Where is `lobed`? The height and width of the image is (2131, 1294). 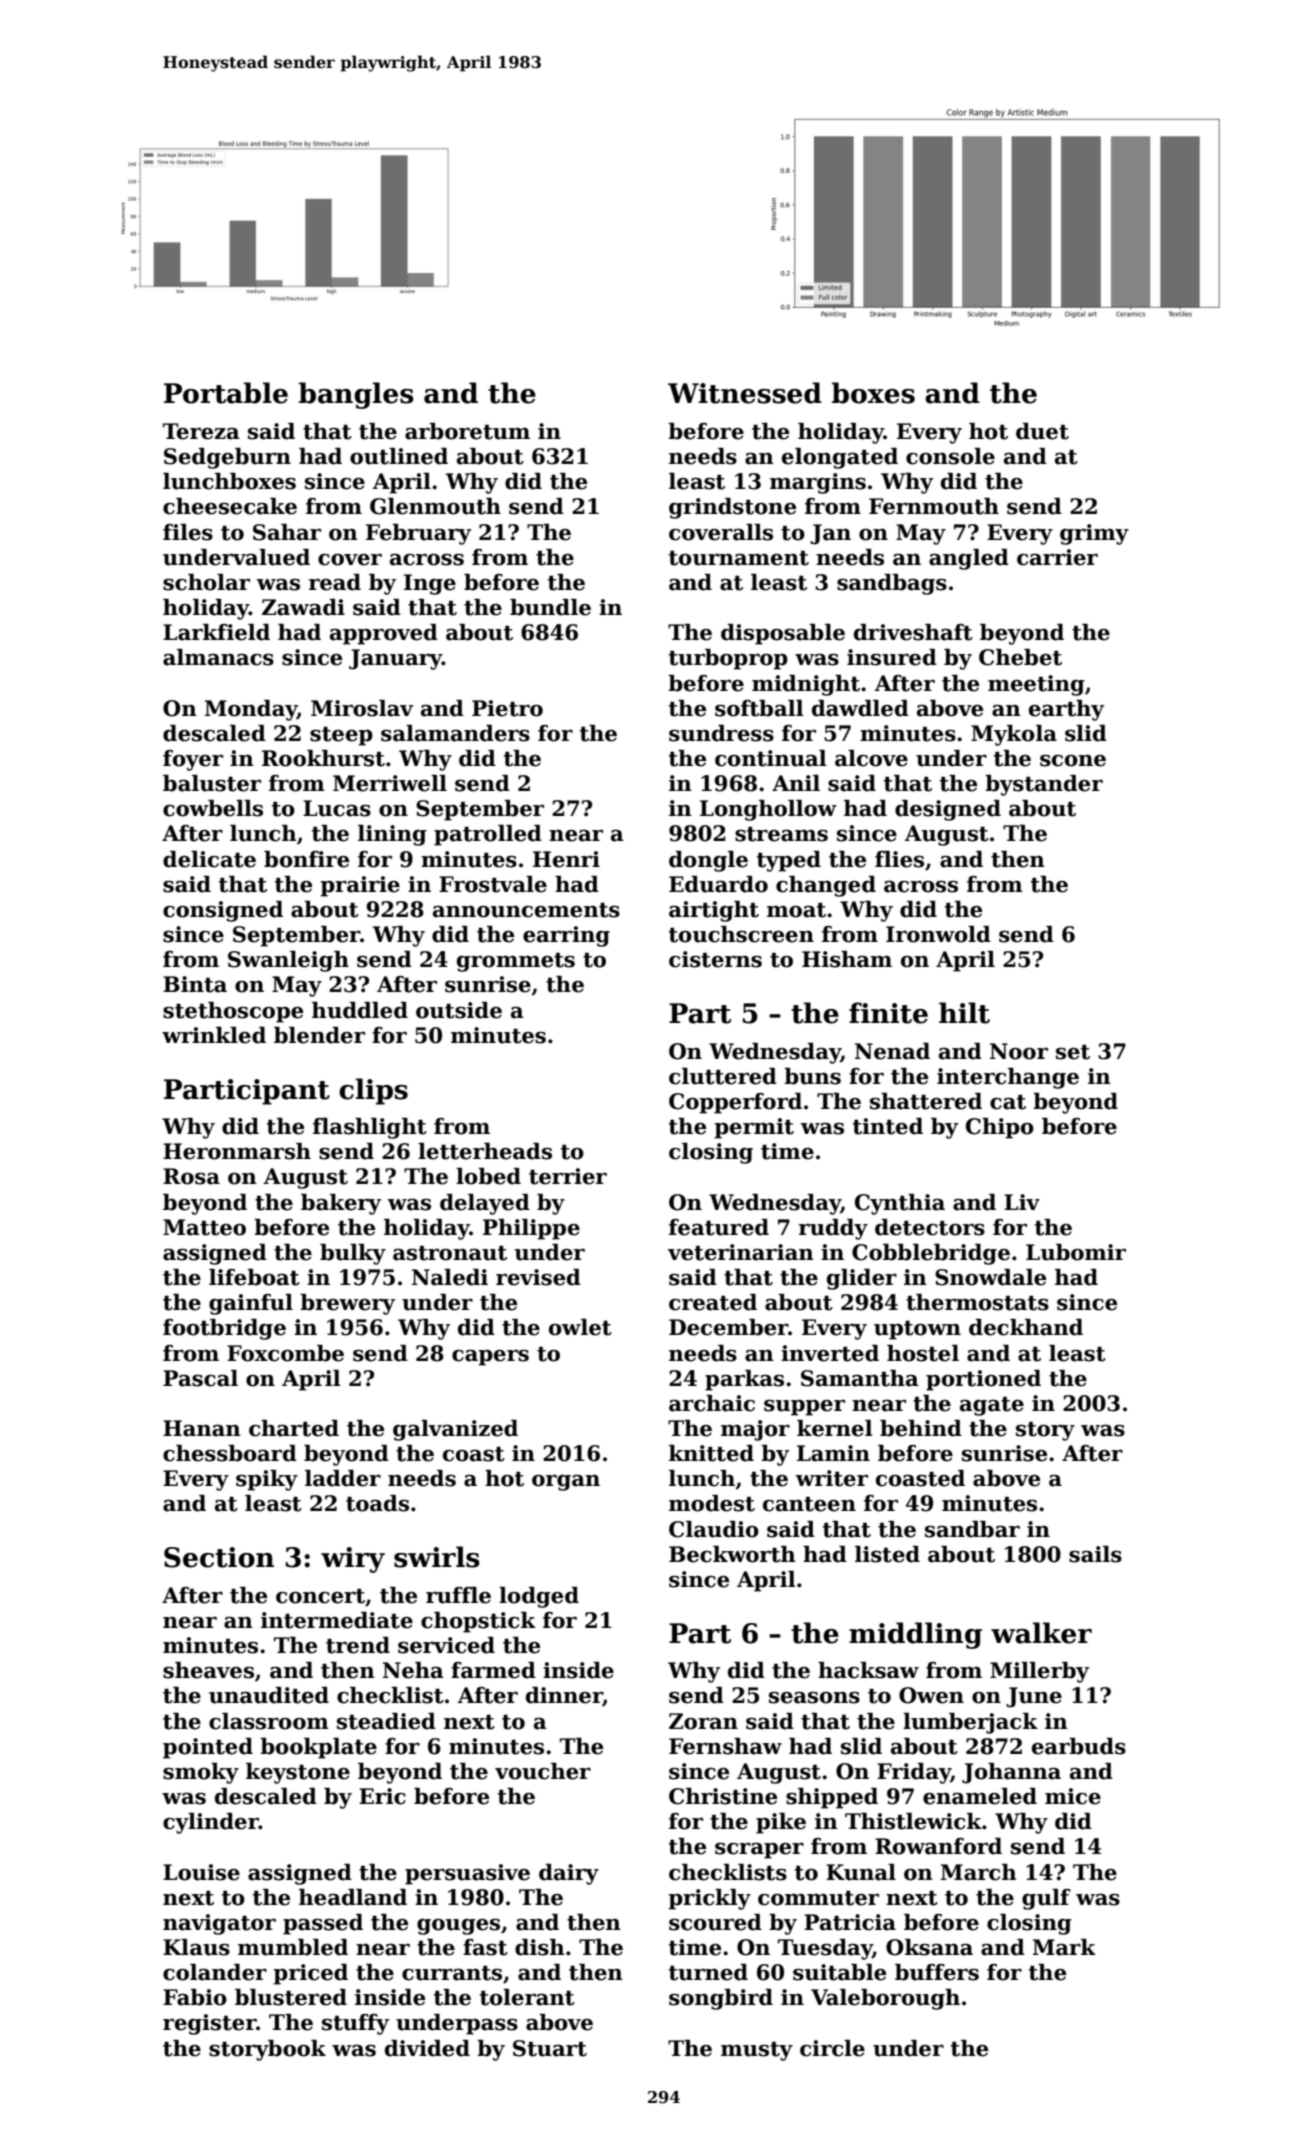
lobed is located at coordinates (488, 1176).
